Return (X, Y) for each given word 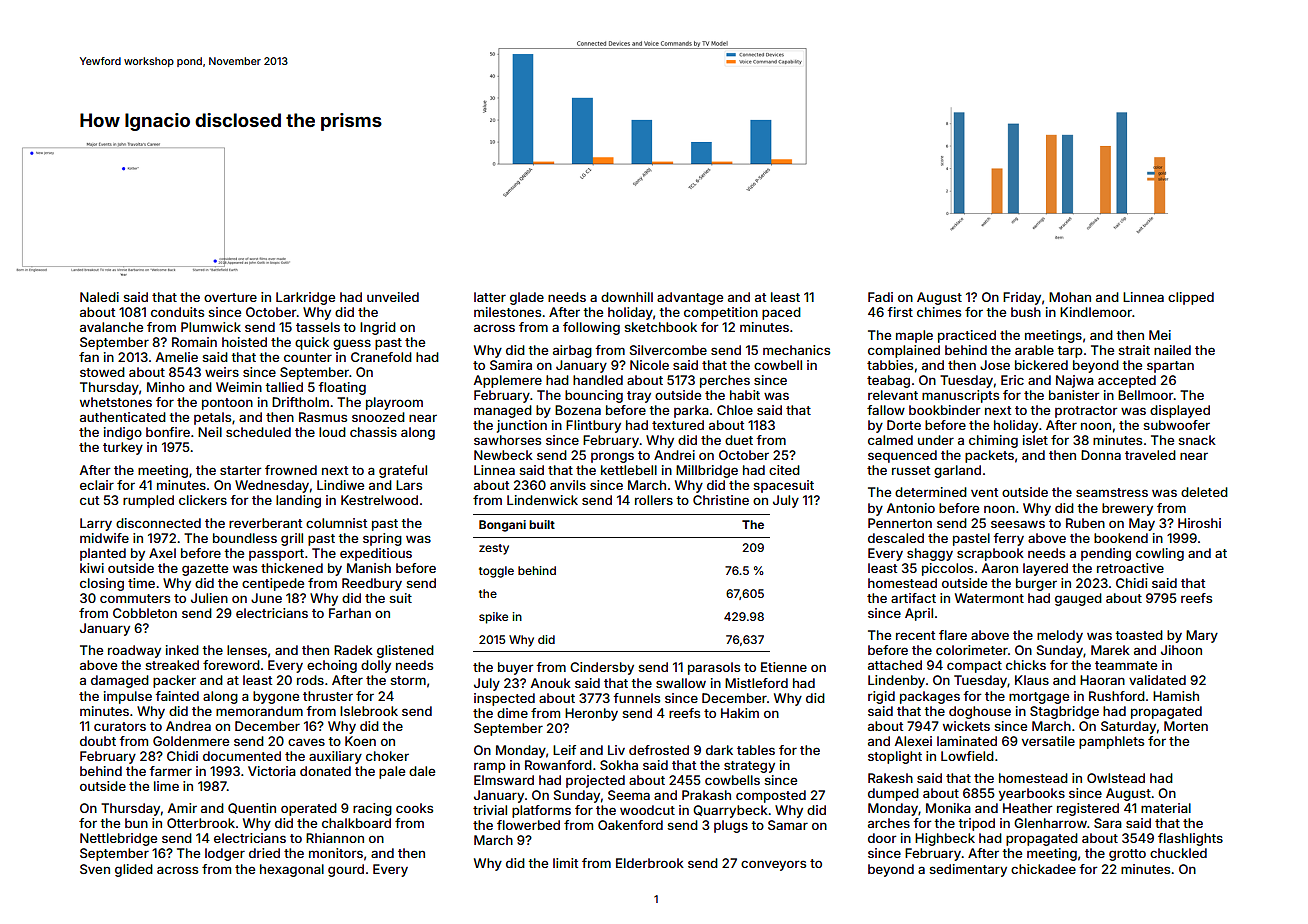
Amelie (177, 357)
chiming (993, 441)
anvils (568, 485)
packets (989, 456)
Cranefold (381, 357)
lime (166, 786)
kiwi (92, 568)
